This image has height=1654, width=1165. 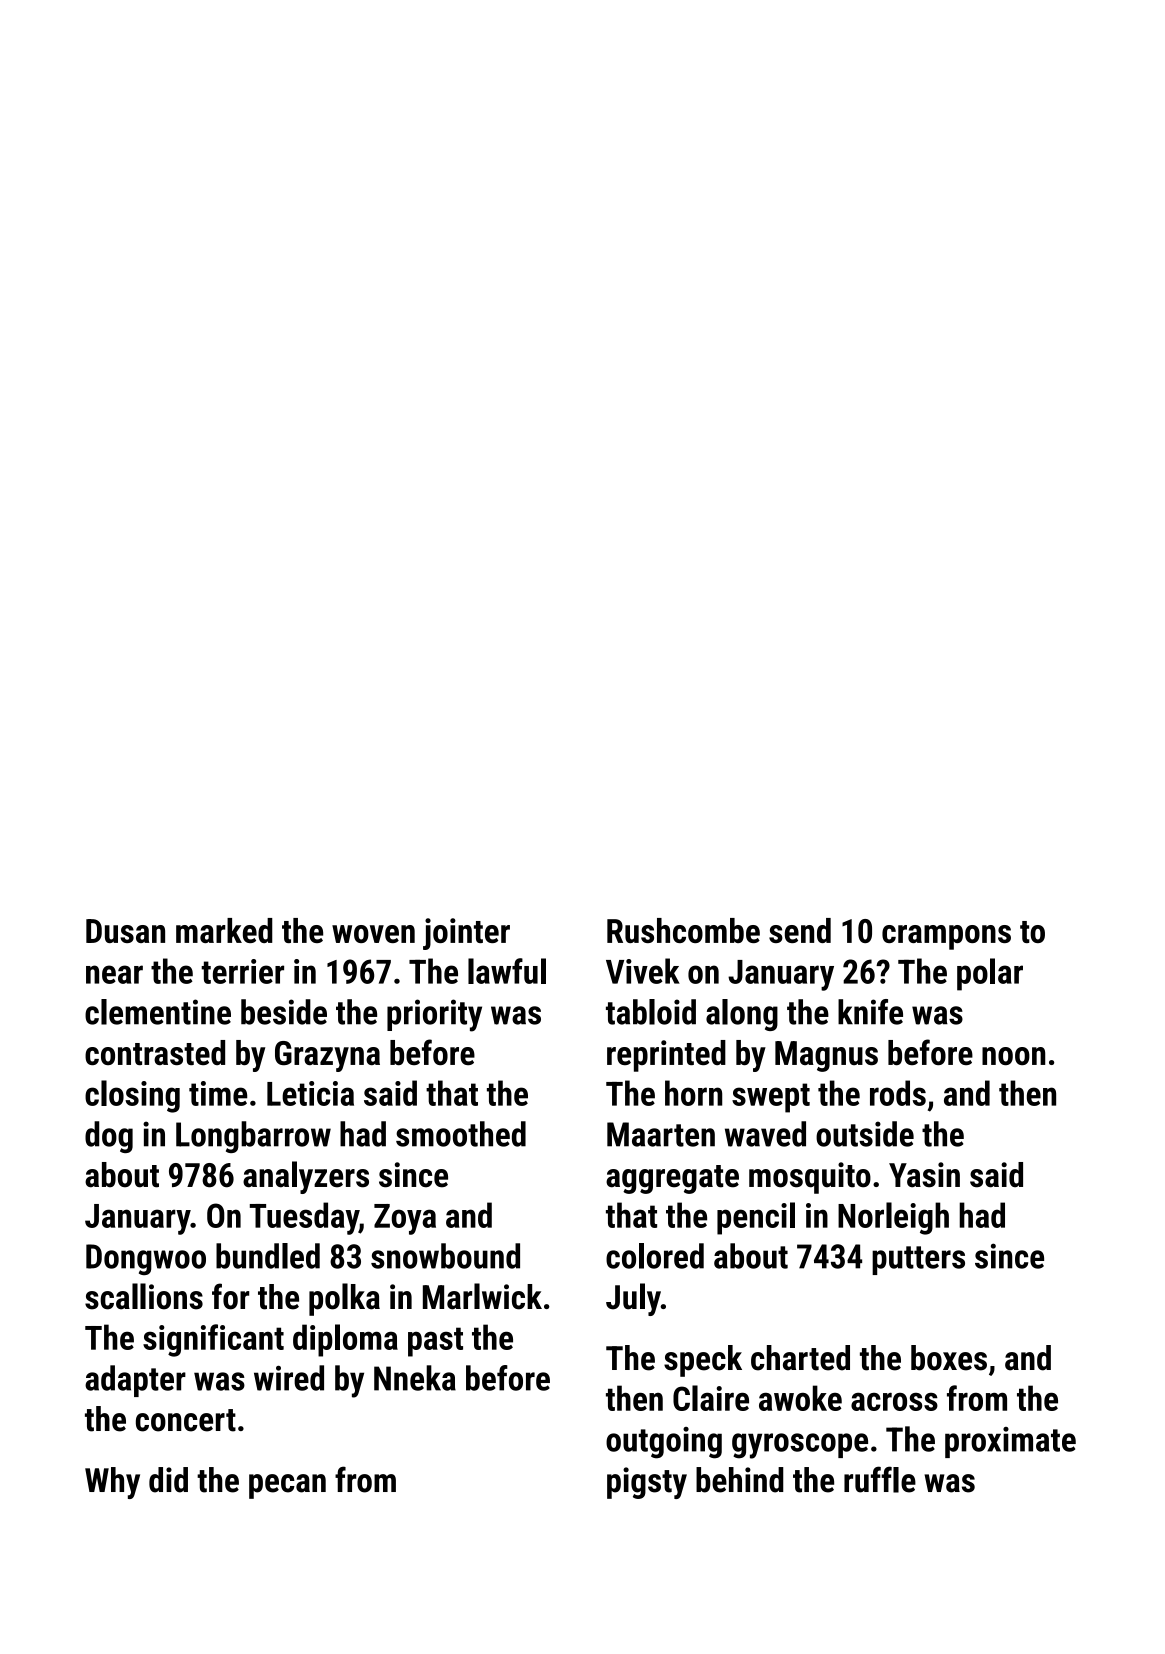 What do you see at coordinates (655, 1256) in the image?
I see `colored` at bounding box center [655, 1256].
